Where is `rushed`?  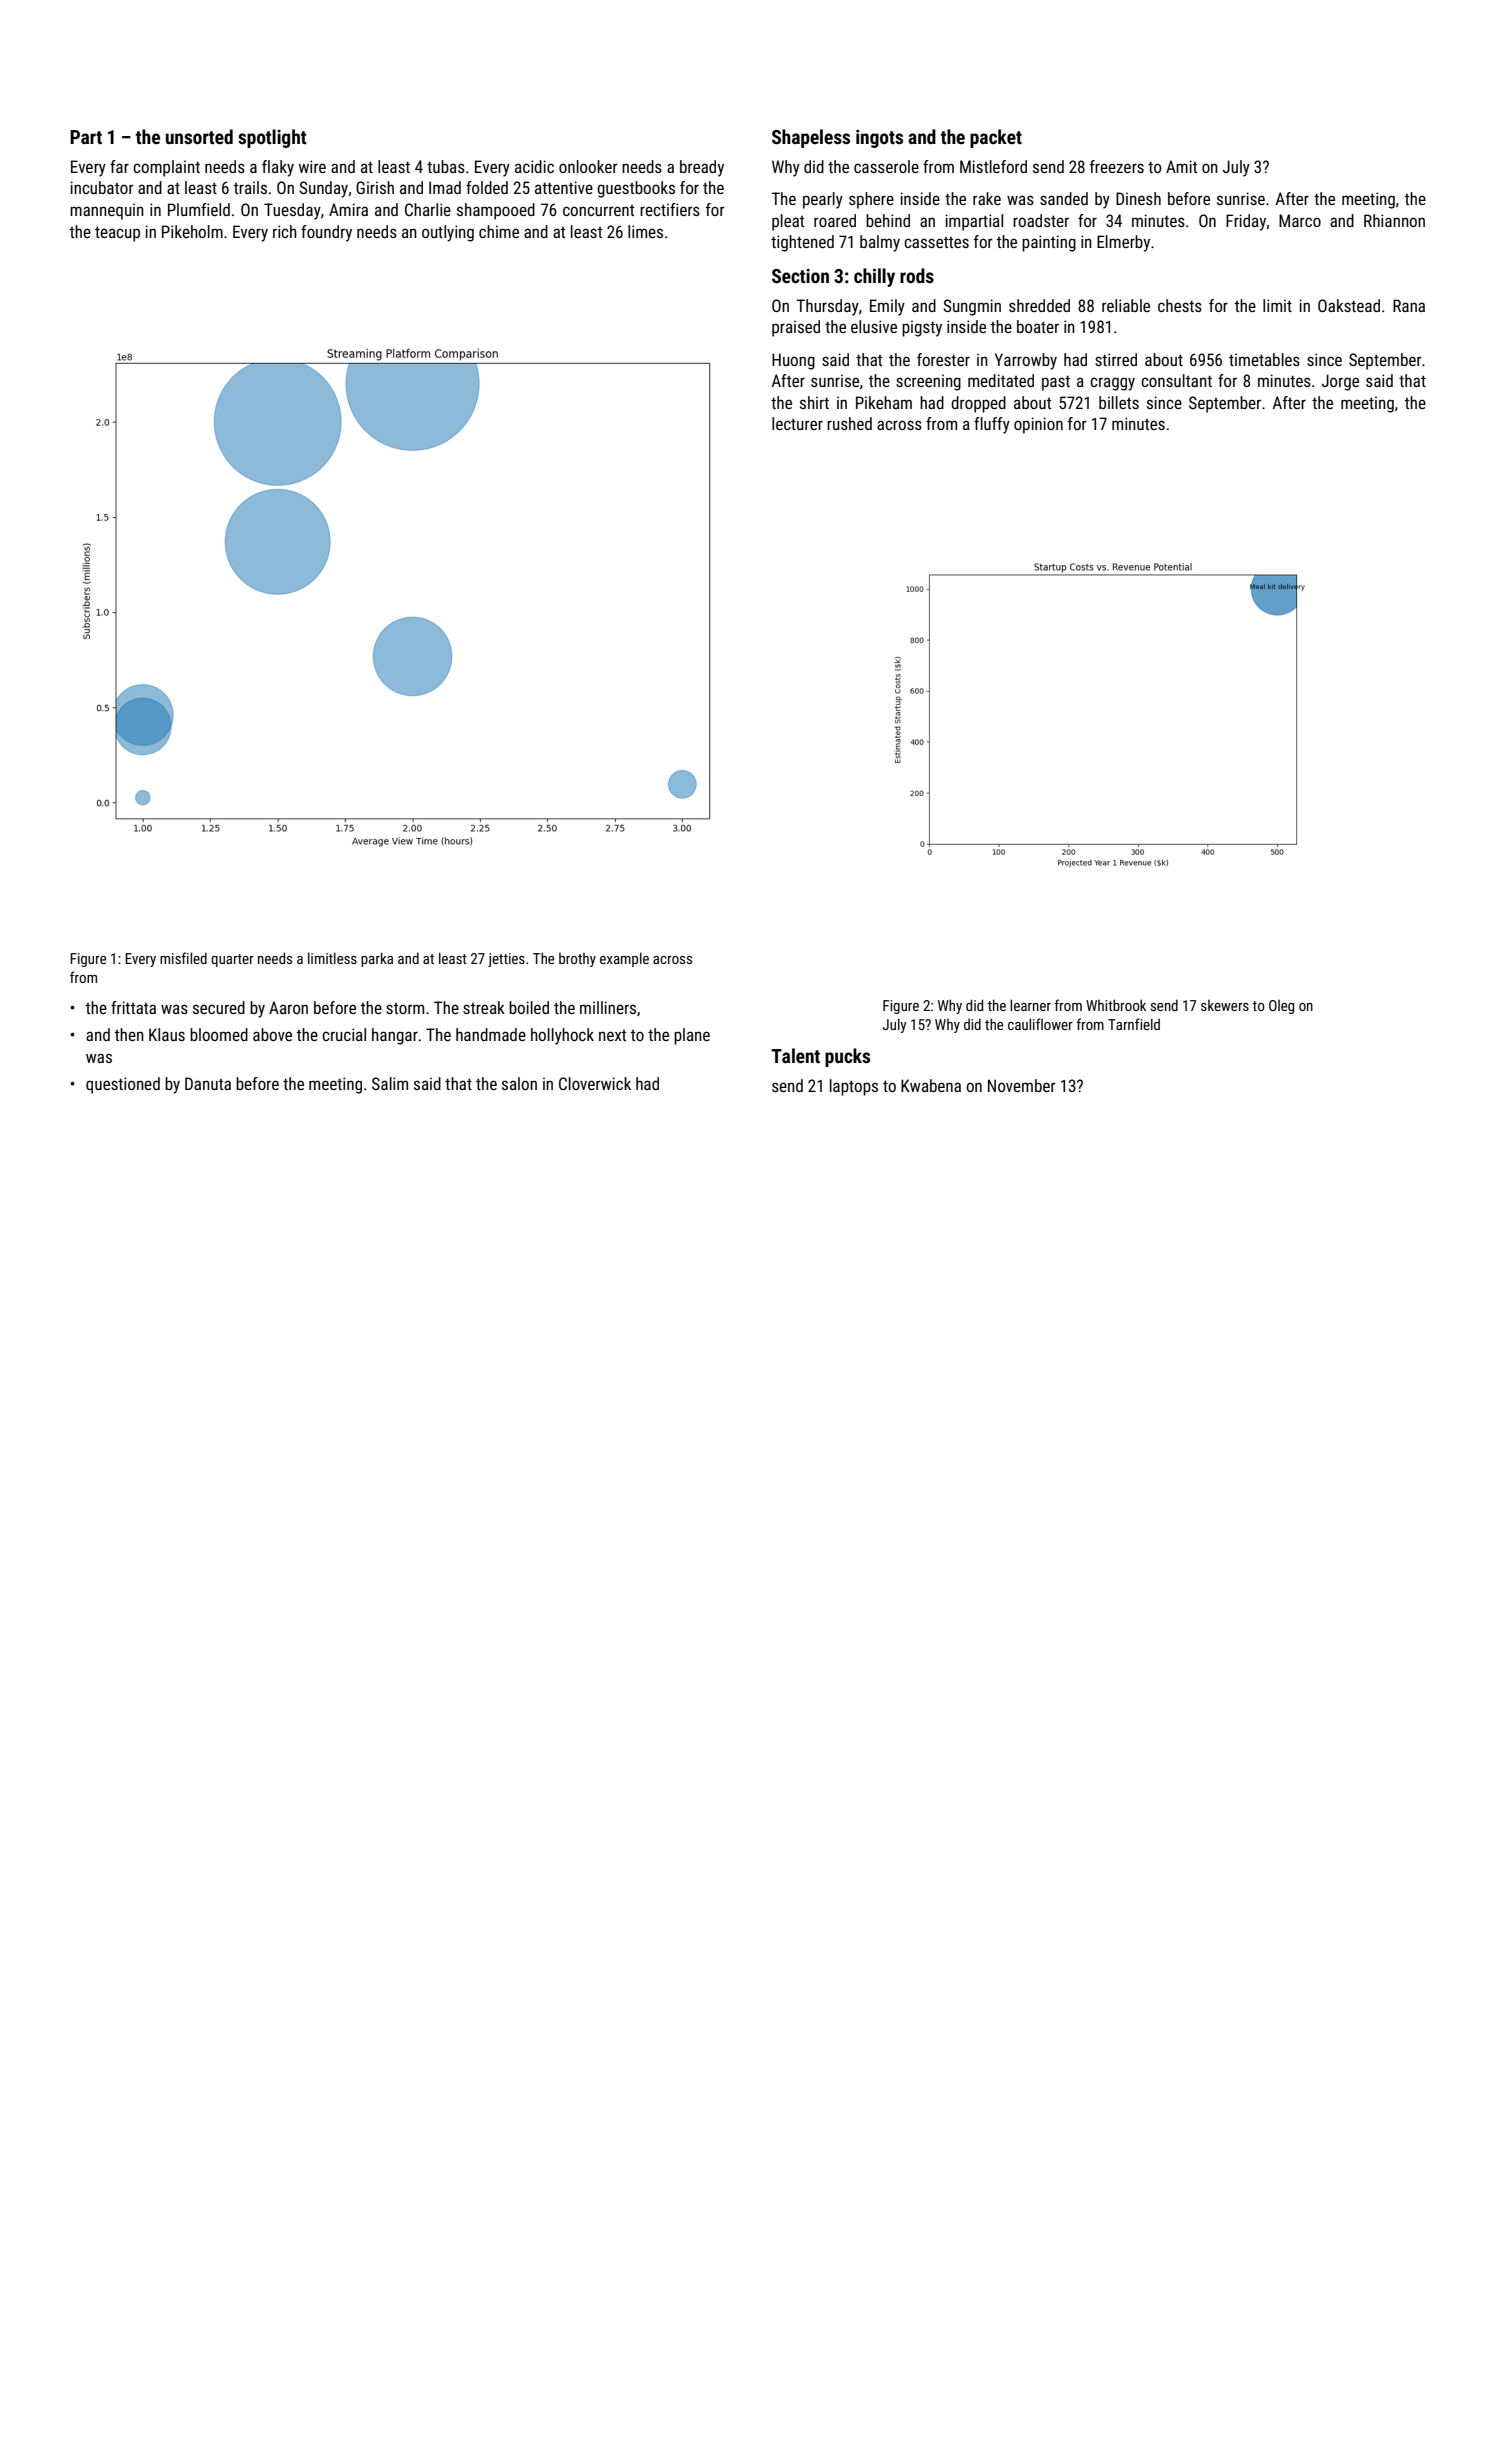 rushed is located at coordinates (849, 423).
